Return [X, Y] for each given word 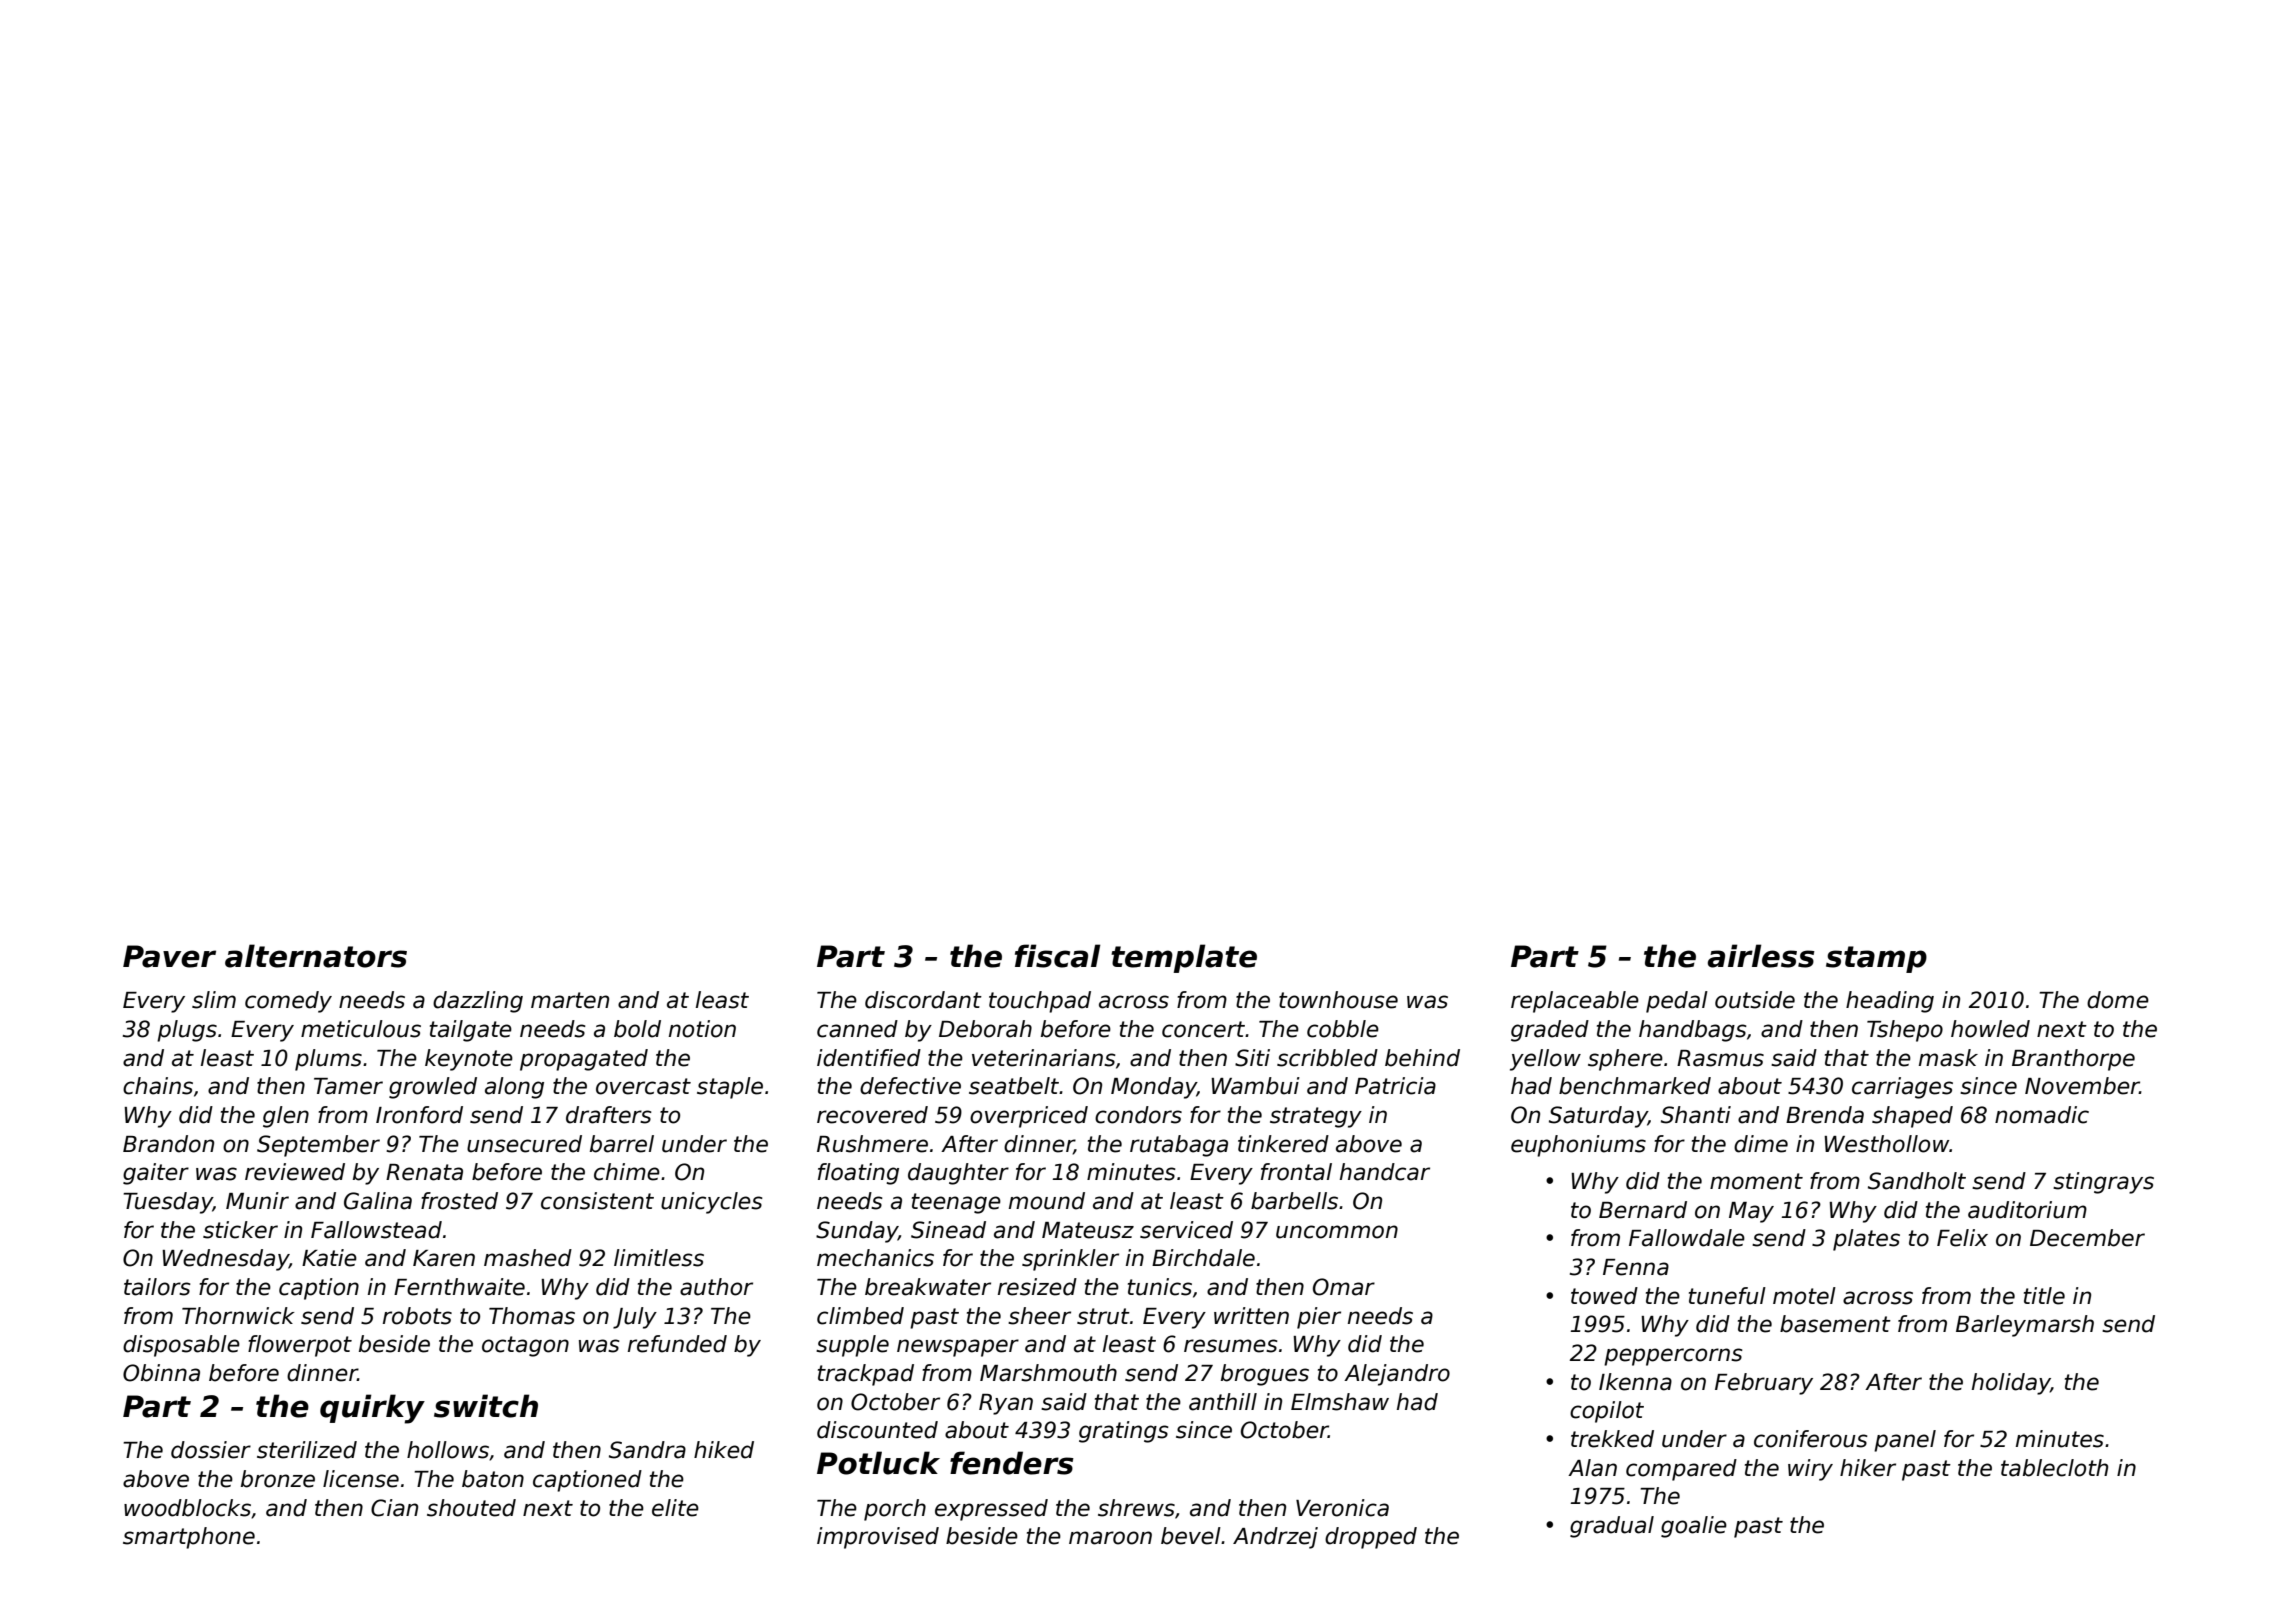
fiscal [1057, 956]
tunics [1160, 1287]
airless [1761, 956]
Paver [169, 956]
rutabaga [1179, 1146]
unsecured [524, 1144]
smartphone [189, 1538]
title [2044, 1296]
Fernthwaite [459, 1287]
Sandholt [1917, 1181]
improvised [878, 1538]
